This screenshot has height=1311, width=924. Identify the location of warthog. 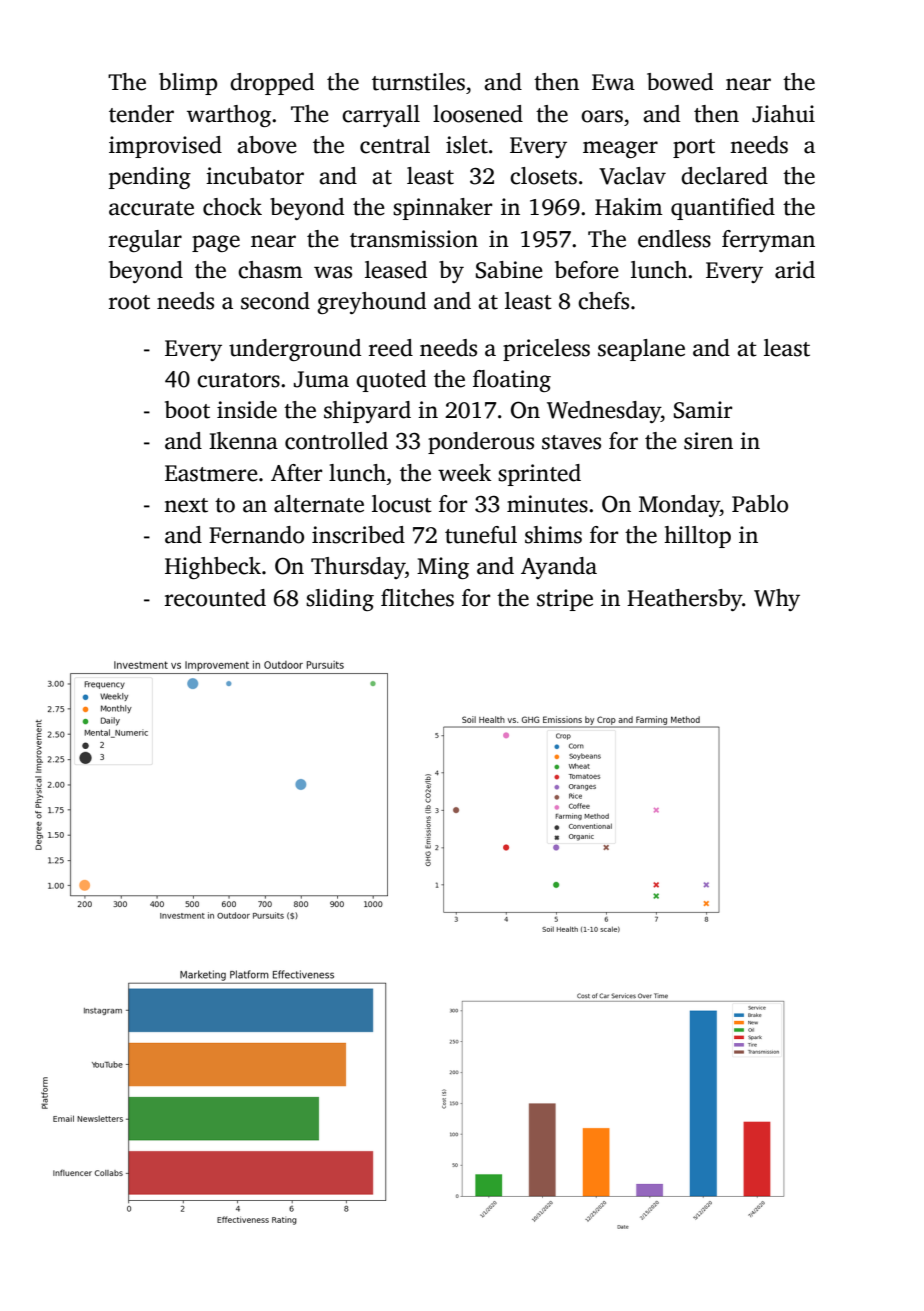
(229, 116).
